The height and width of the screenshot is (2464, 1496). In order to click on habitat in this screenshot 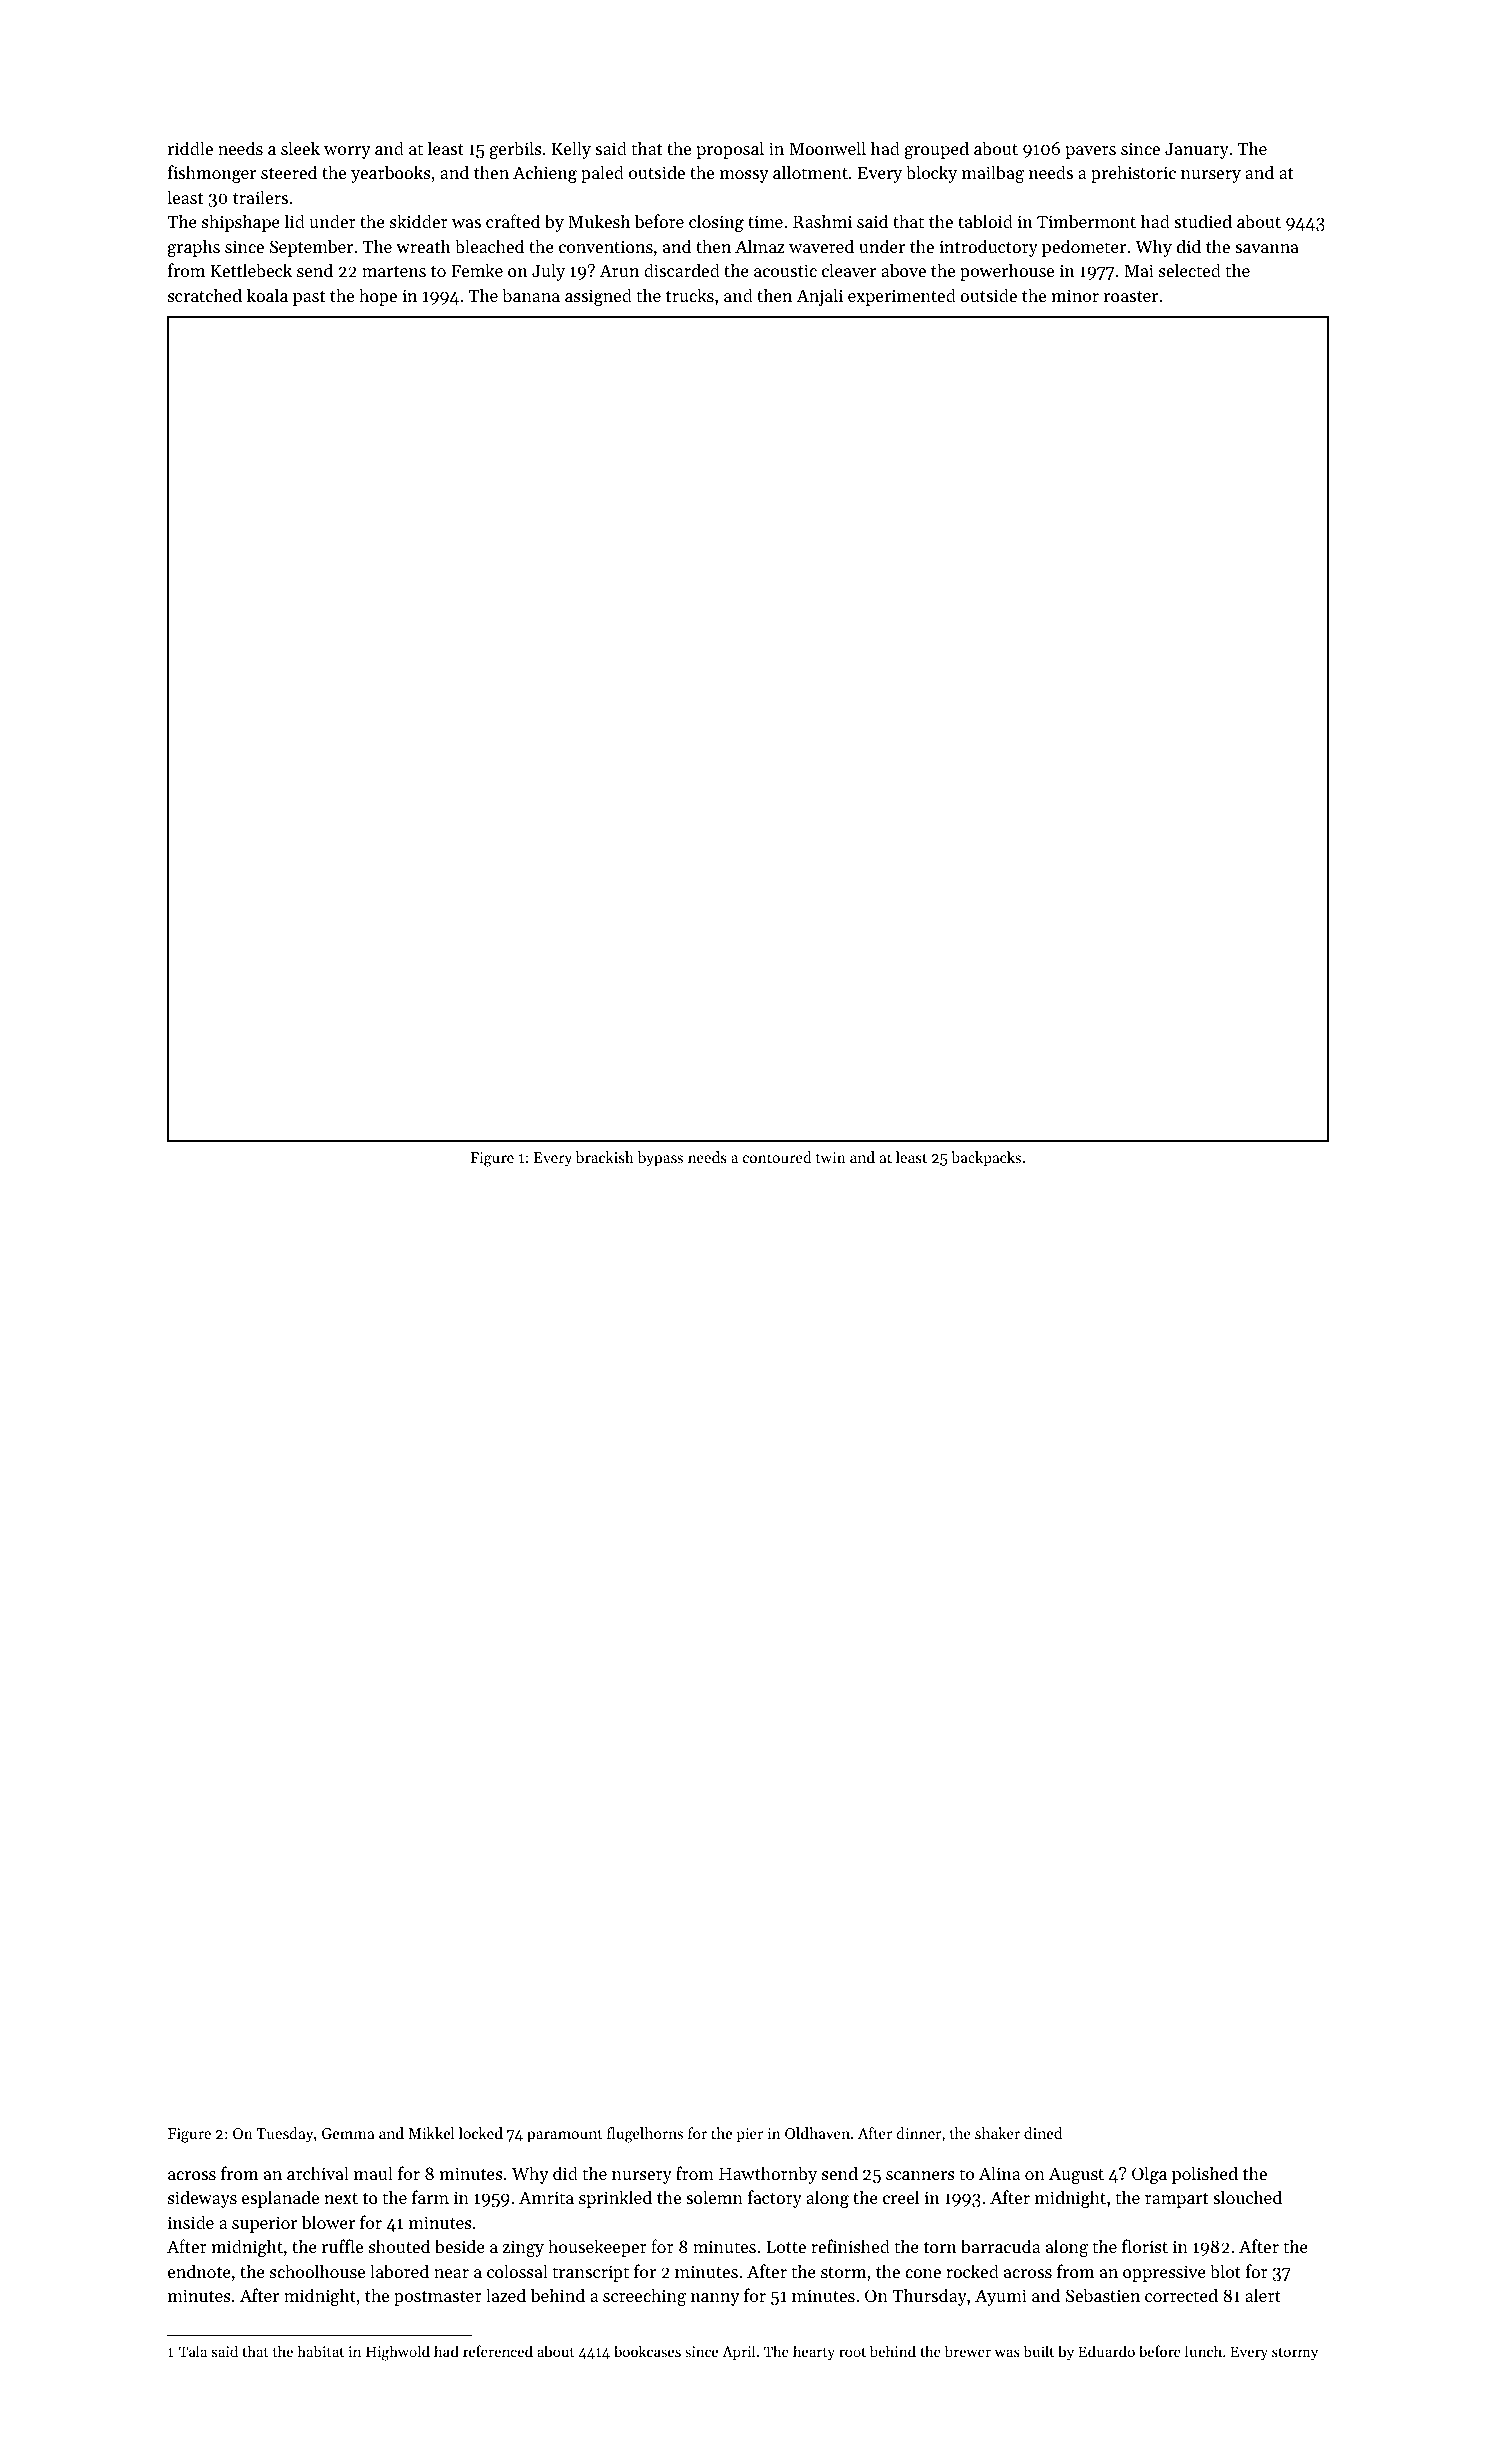, I will do `click(321, 2351)`.
